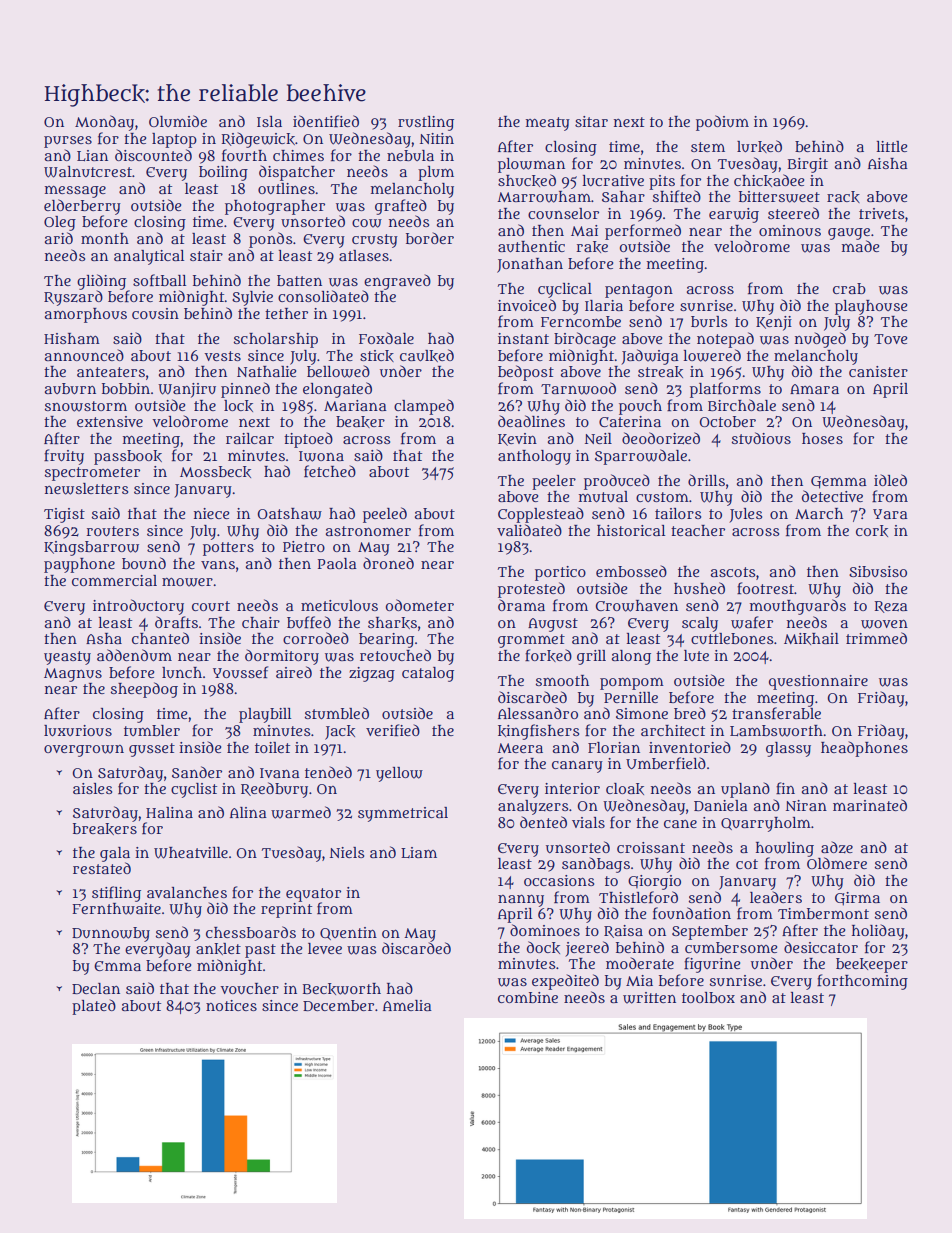 Image resolution: width=952 pixels, height=1233 pixels. What do you see at coordinates (96, 988) in the screenshot?
I see `Declan` at bounding box center [96, 988].
